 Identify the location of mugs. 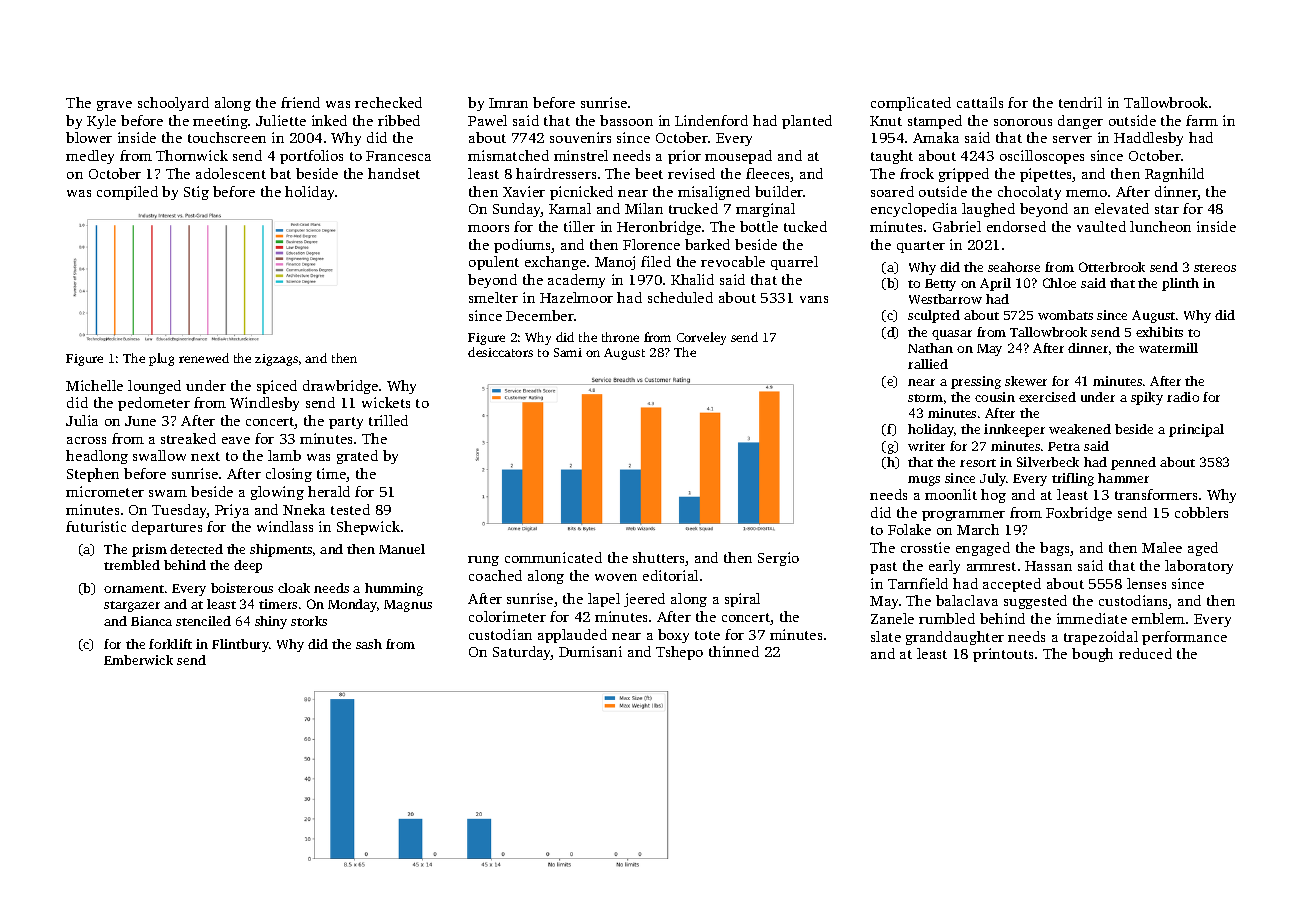
(924, 481).
